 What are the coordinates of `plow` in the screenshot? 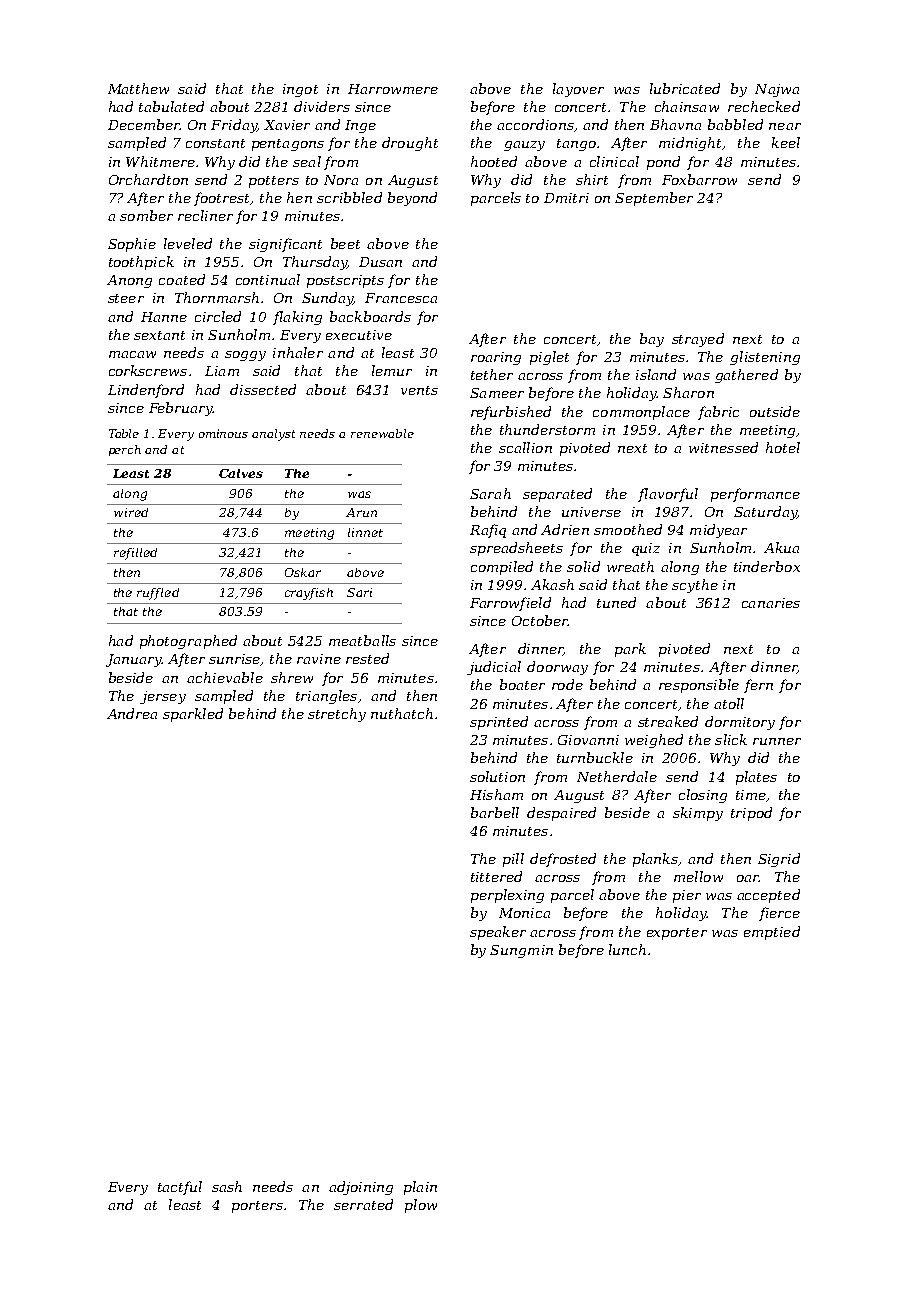 It's located at (421, 1206).
